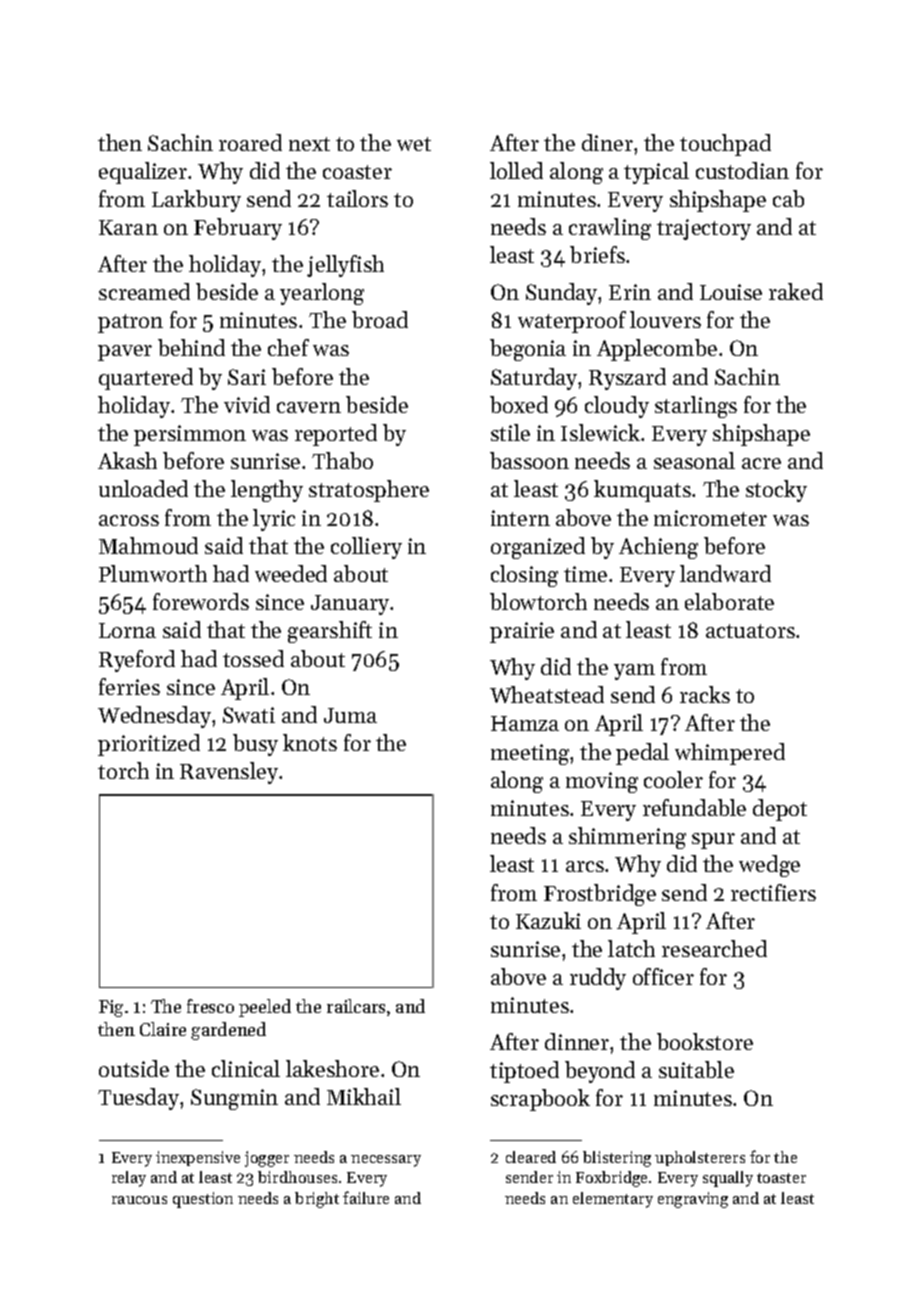  What do you see at coordinates (414, 144) in the document?
I see `wet` at bounding box center [414, 144].
